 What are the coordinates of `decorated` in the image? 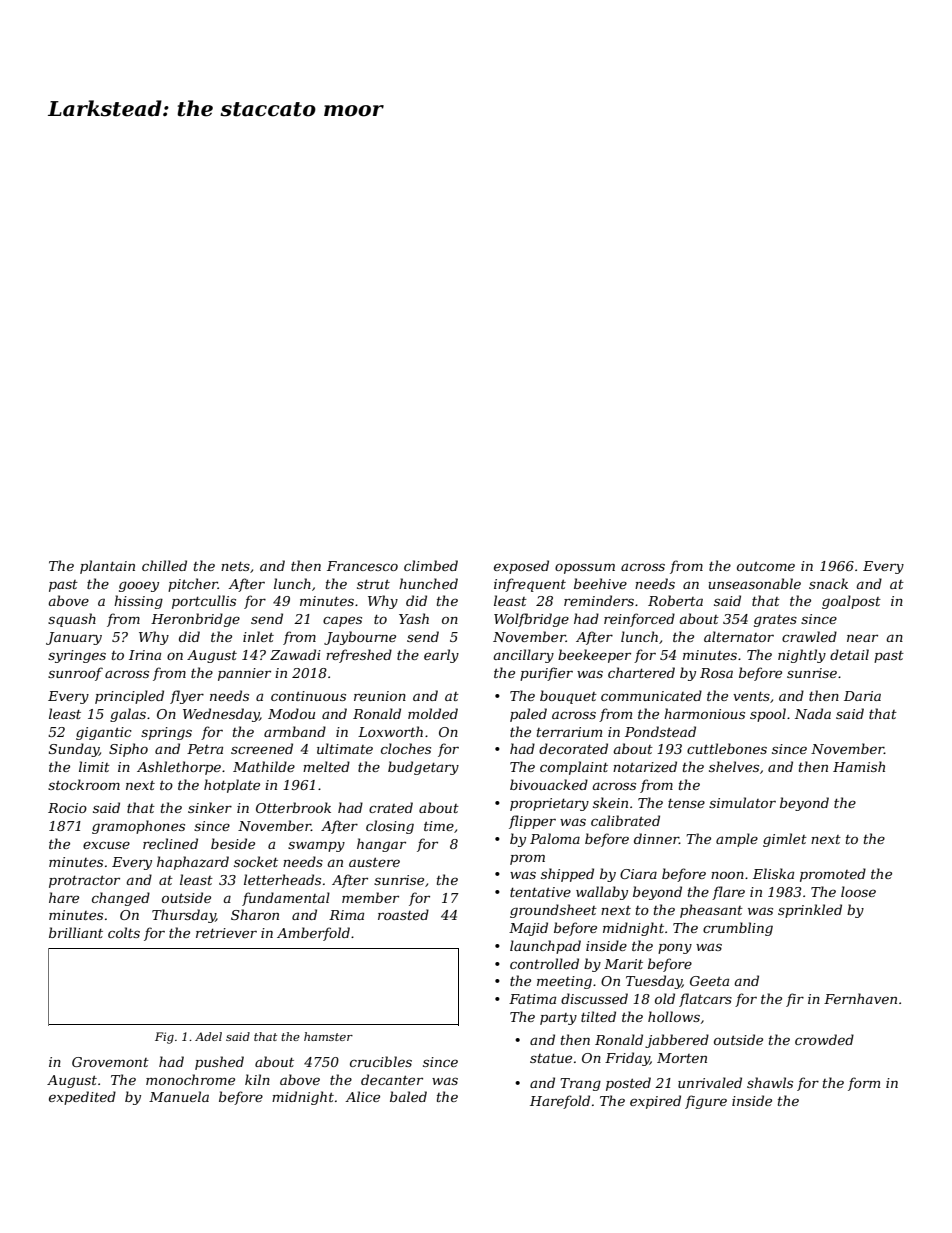 It's located at (573, 748).
